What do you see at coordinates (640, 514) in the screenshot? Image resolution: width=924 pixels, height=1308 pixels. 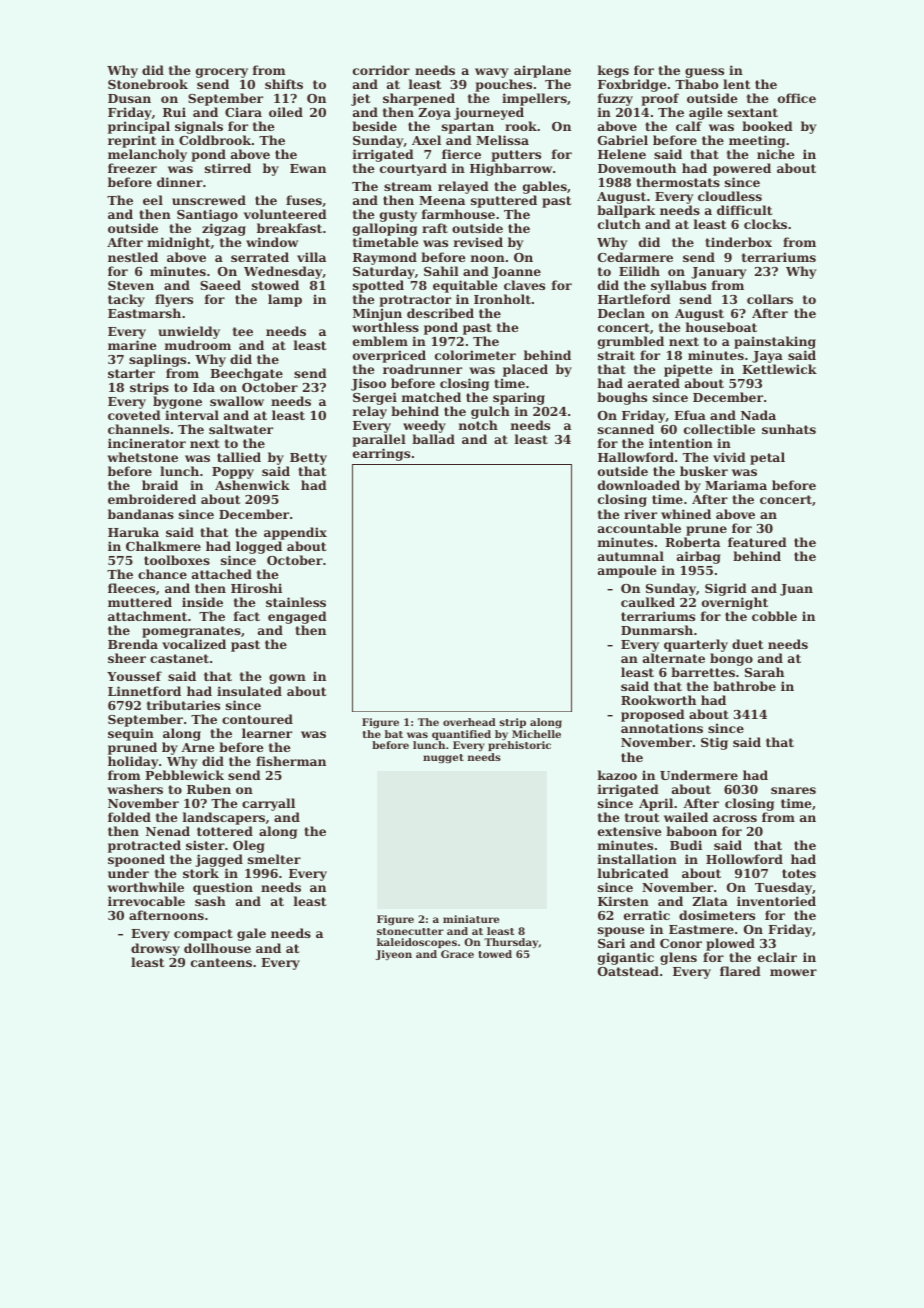 I see `river` at bounding box center [640, 514].
